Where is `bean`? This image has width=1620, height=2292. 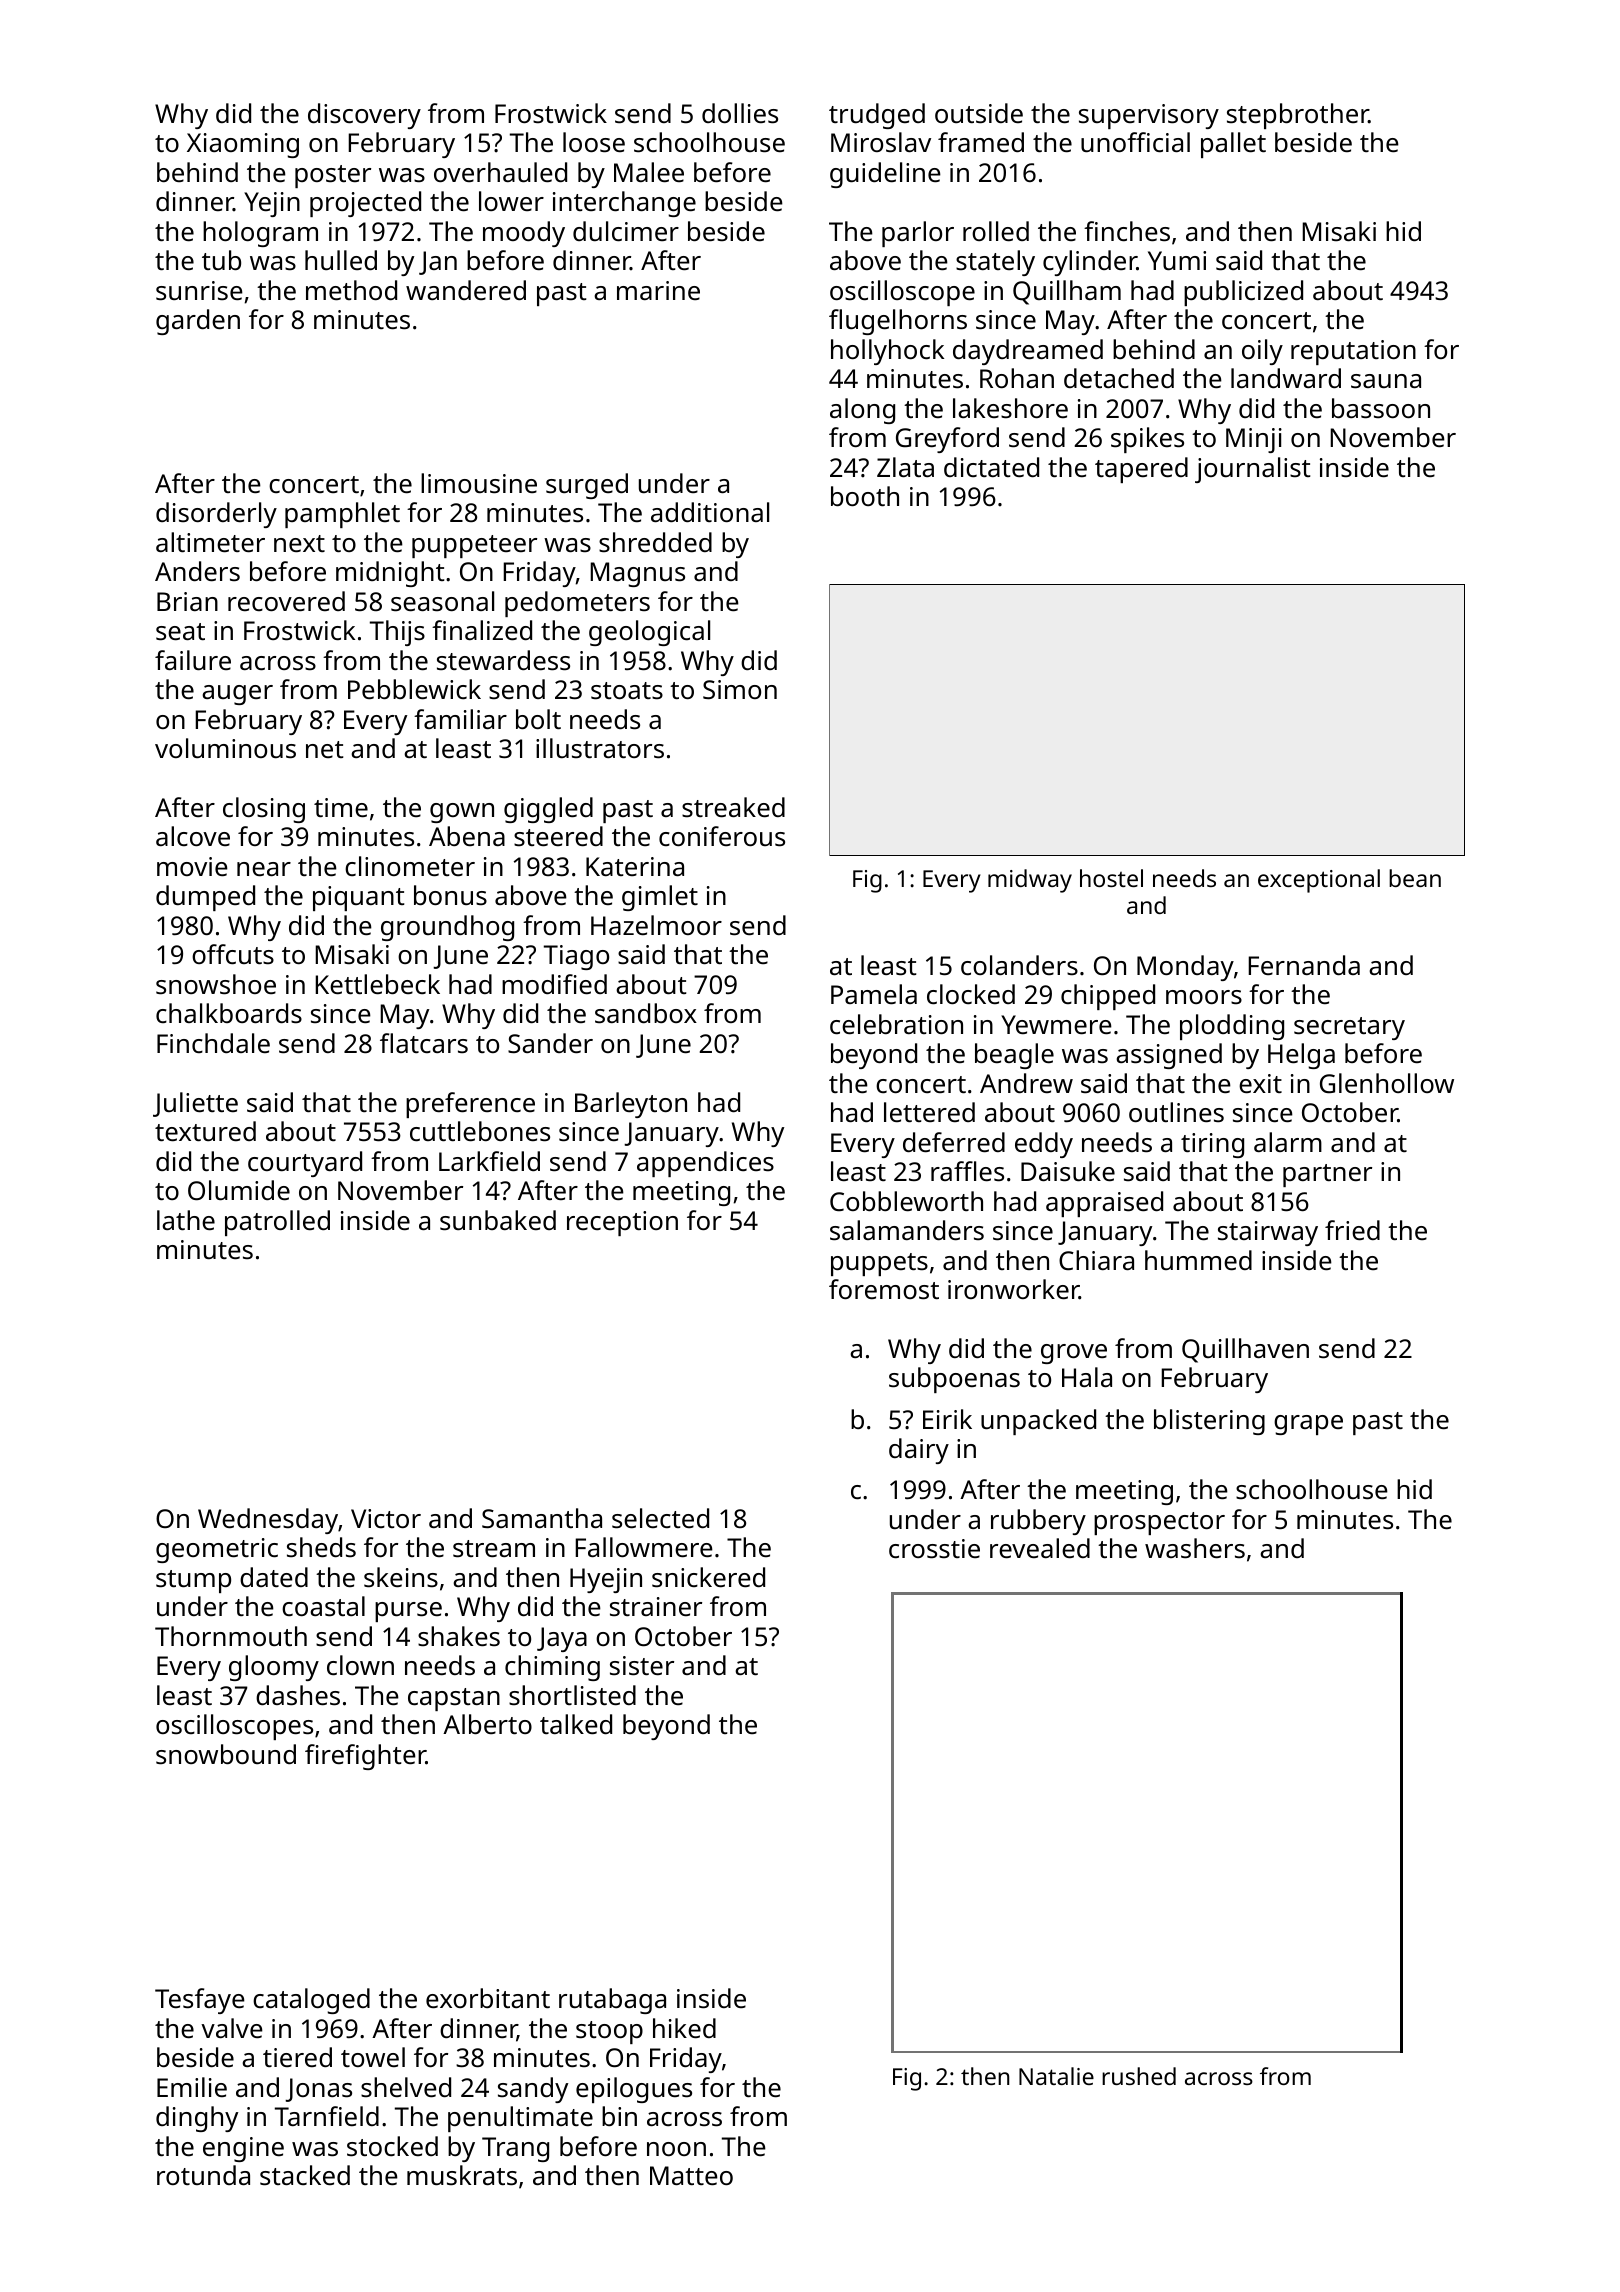 bean is located at coordinates (1415, 878).
